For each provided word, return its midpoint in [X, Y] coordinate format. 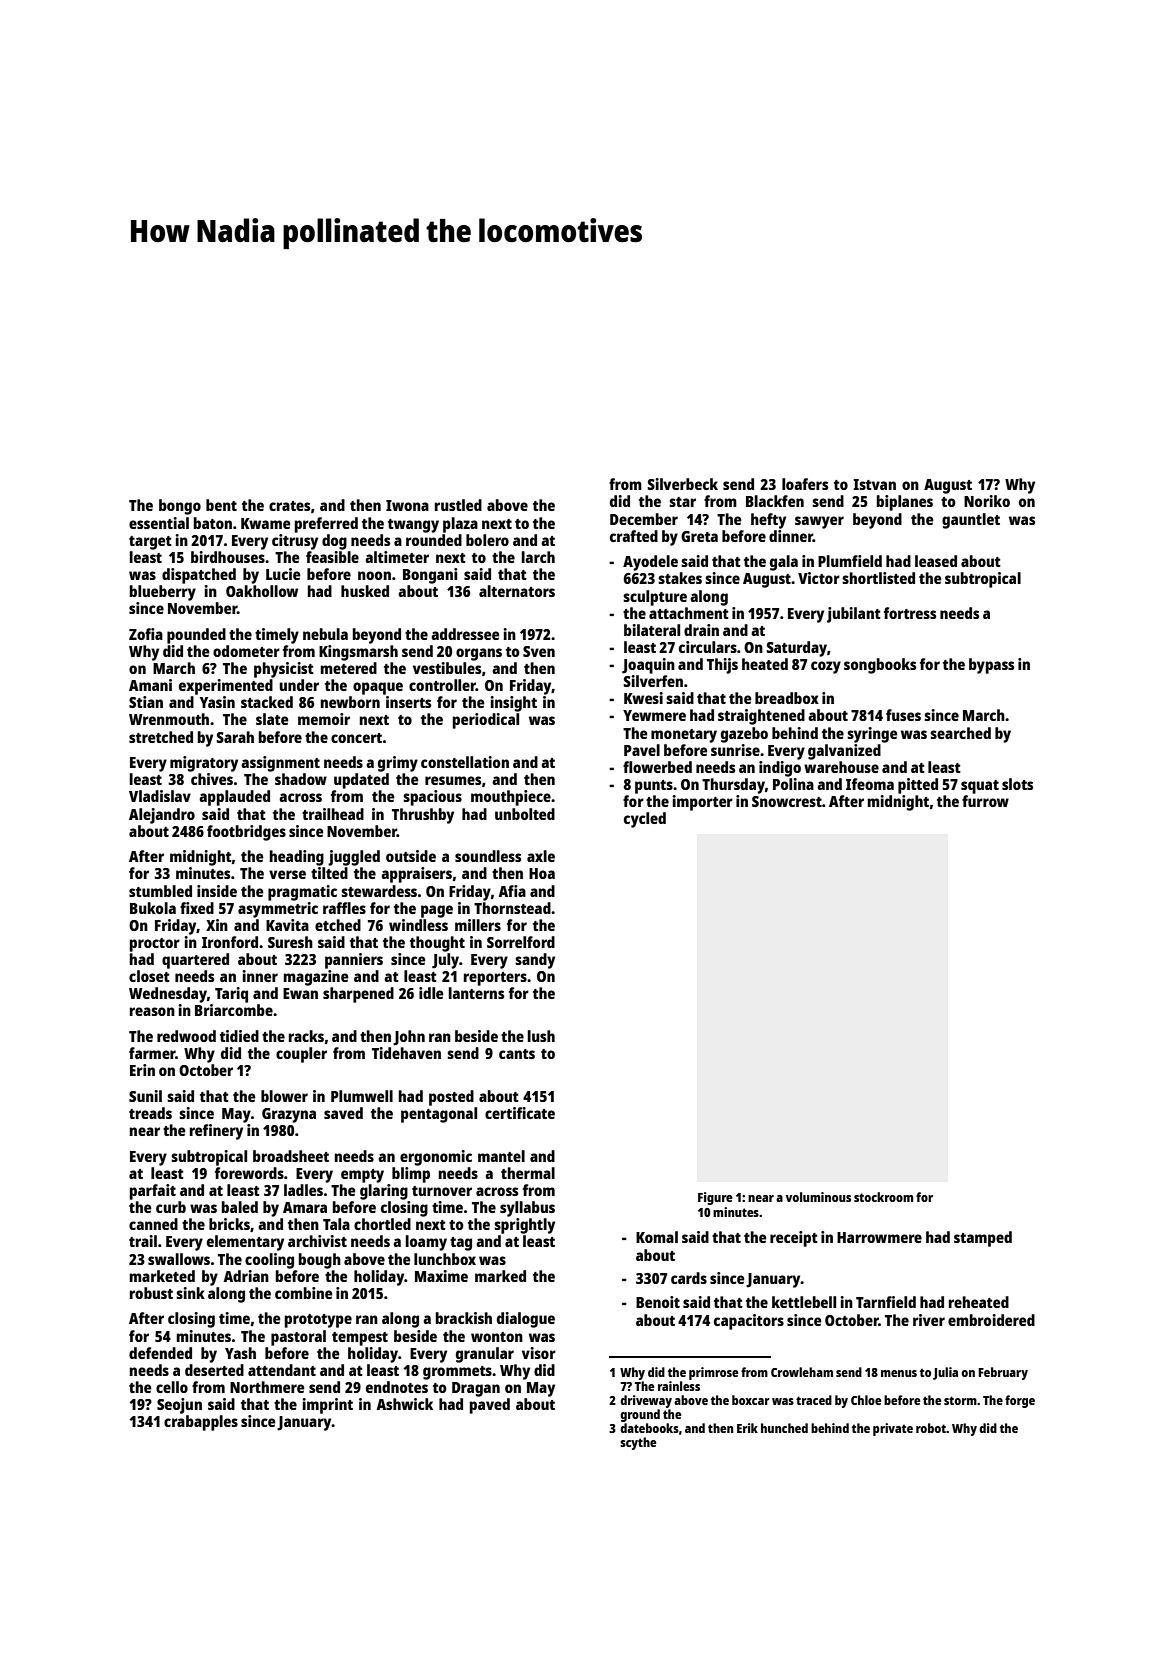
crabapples [201, 1423]
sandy [535, 961]
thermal [528, 1173]
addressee [465, 634]
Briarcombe [234, 1010]
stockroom [883, 1197]
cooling [269, 1261]
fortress [910, 613]
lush [541, 1036]
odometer [246, 651]
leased [936, 561]
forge [1020, 1401]
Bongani [430, 576]
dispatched [199, 576]
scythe [638, 1443]
